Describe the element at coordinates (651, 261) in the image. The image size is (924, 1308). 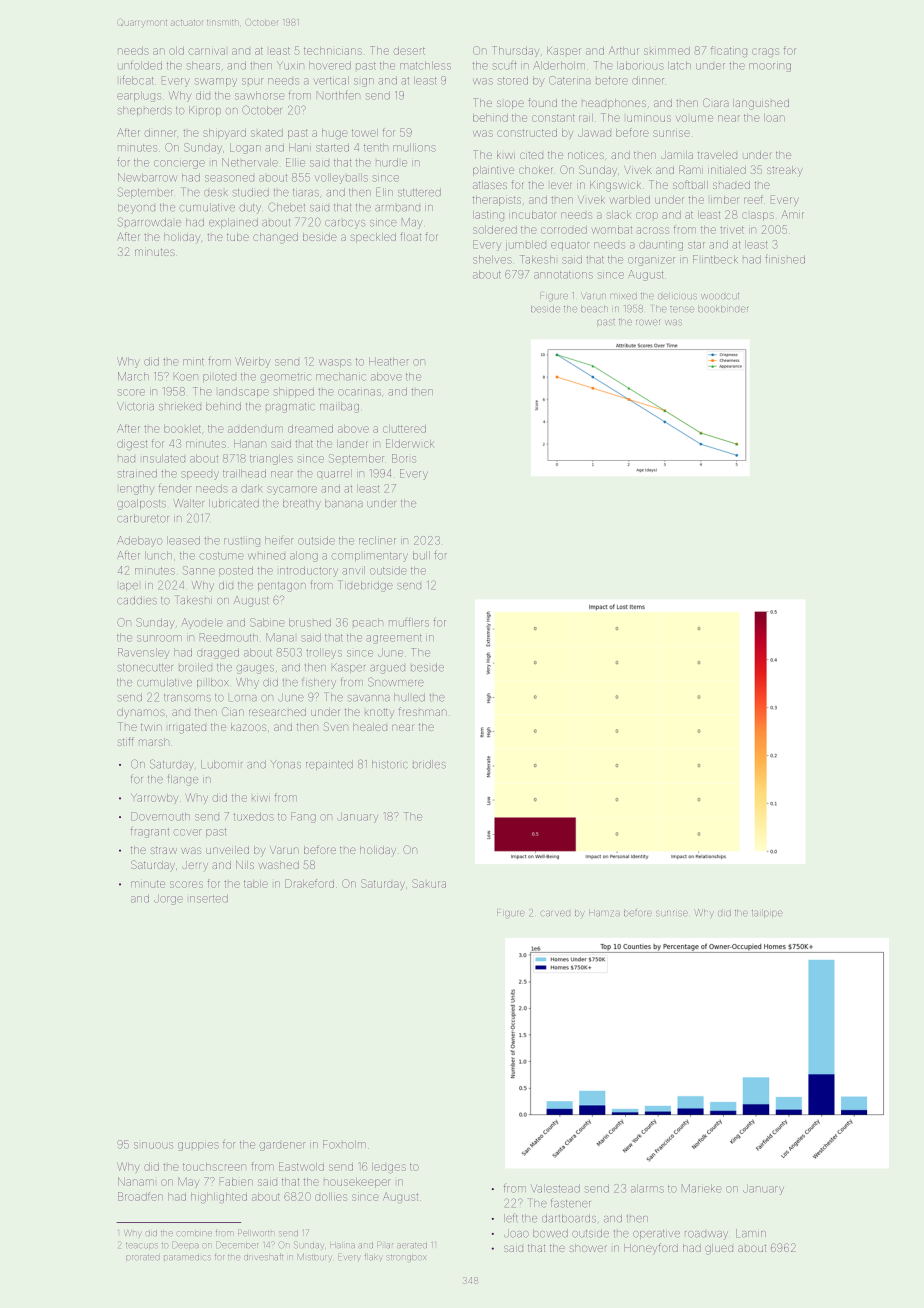
I see `organizer` at that location.
